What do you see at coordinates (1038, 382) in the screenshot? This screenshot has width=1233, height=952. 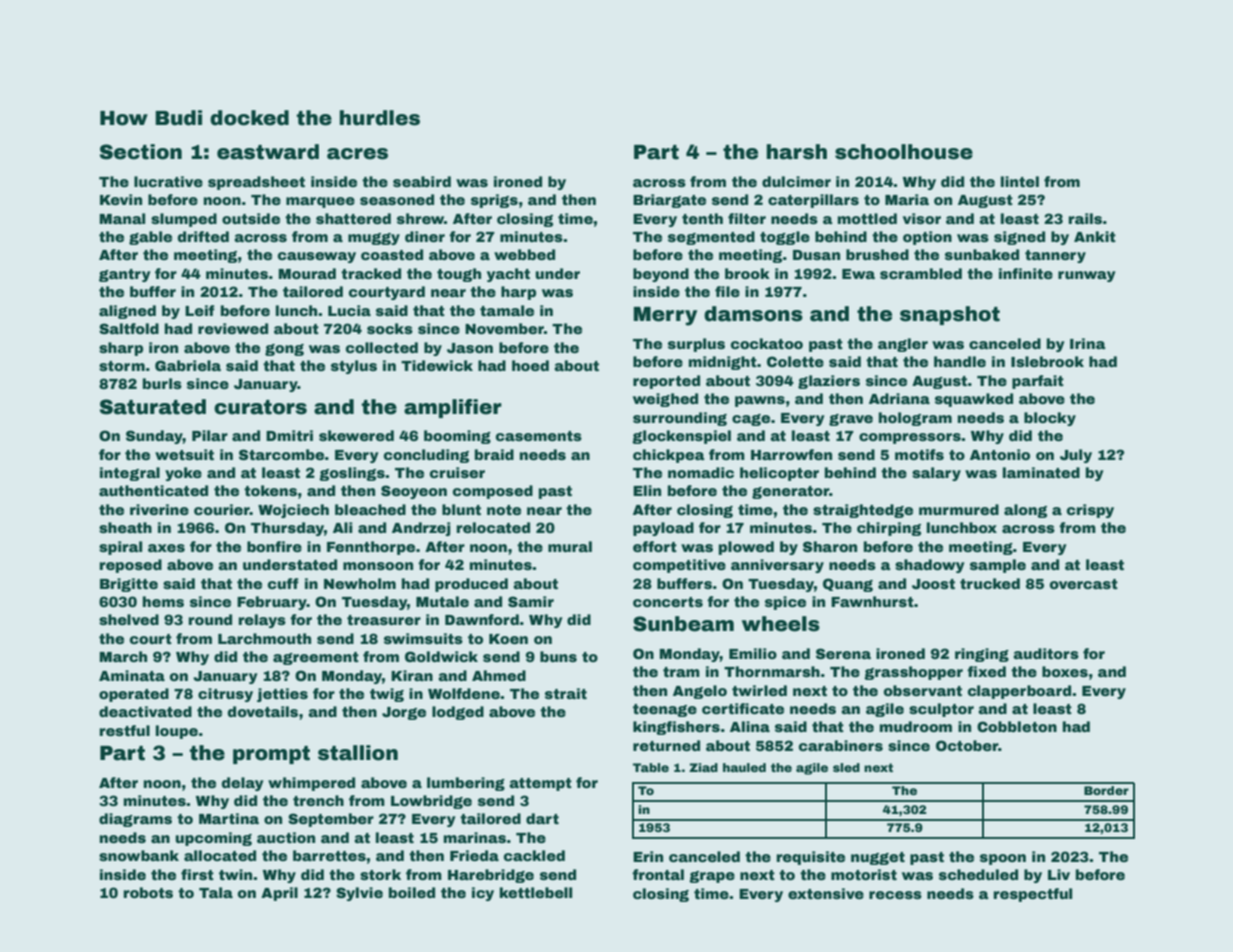 I see `parfait` at bounding box center [1038, 382].
